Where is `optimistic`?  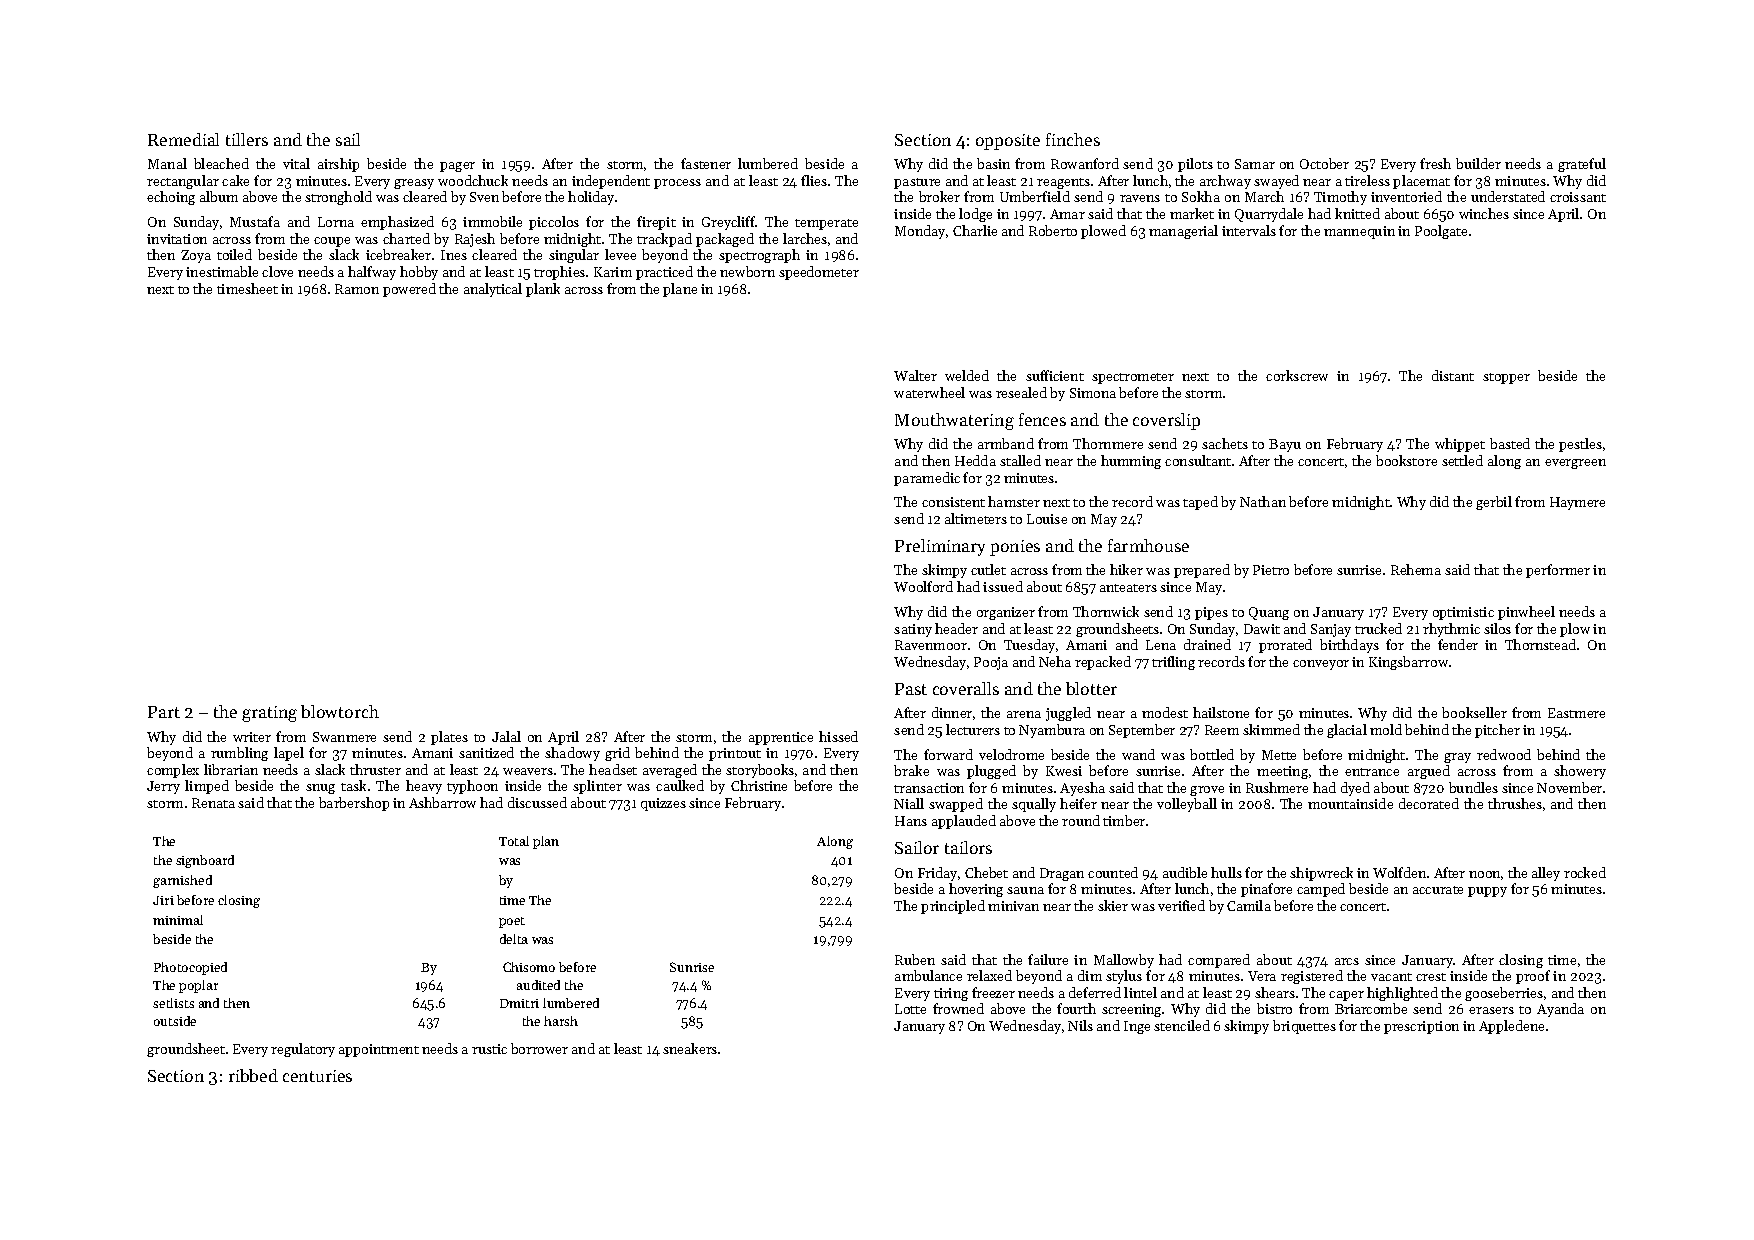 optimistic is located at coordinates (1463, 613).
